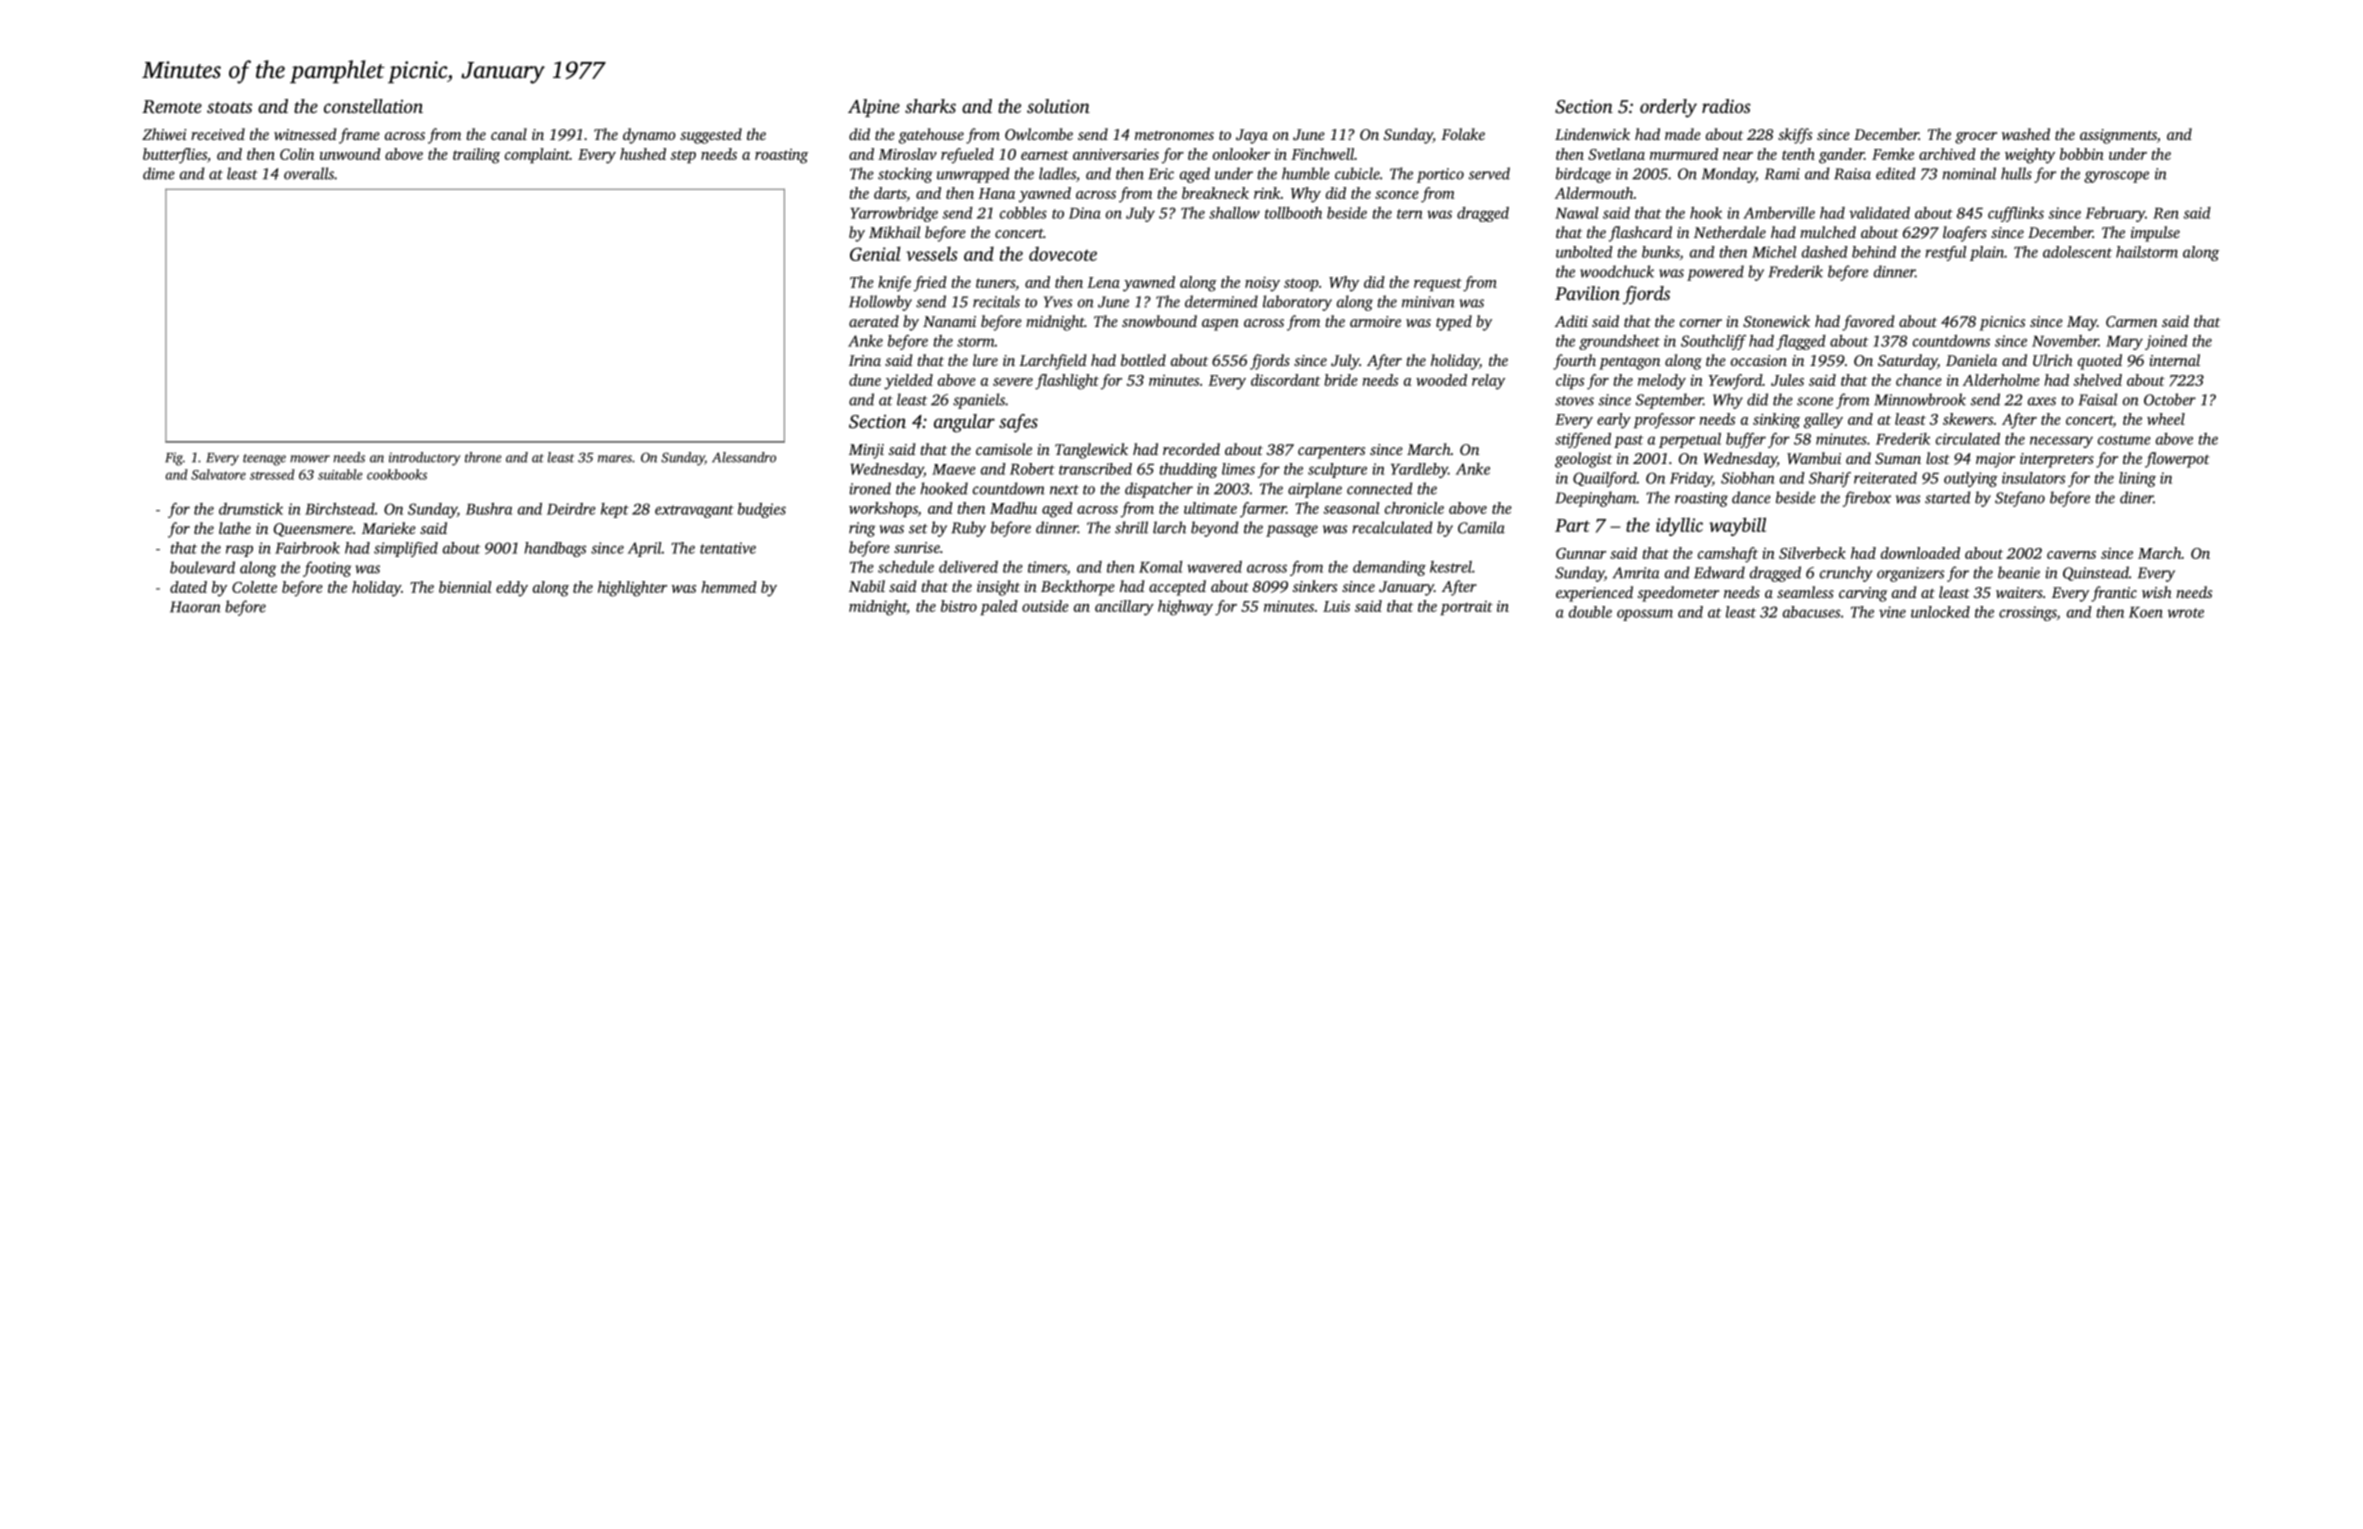 The height and width of the screenshot is (1529, 2363). Describe the element at coordinates (359, 136) in the screenshot. I see `frame` at that location.
